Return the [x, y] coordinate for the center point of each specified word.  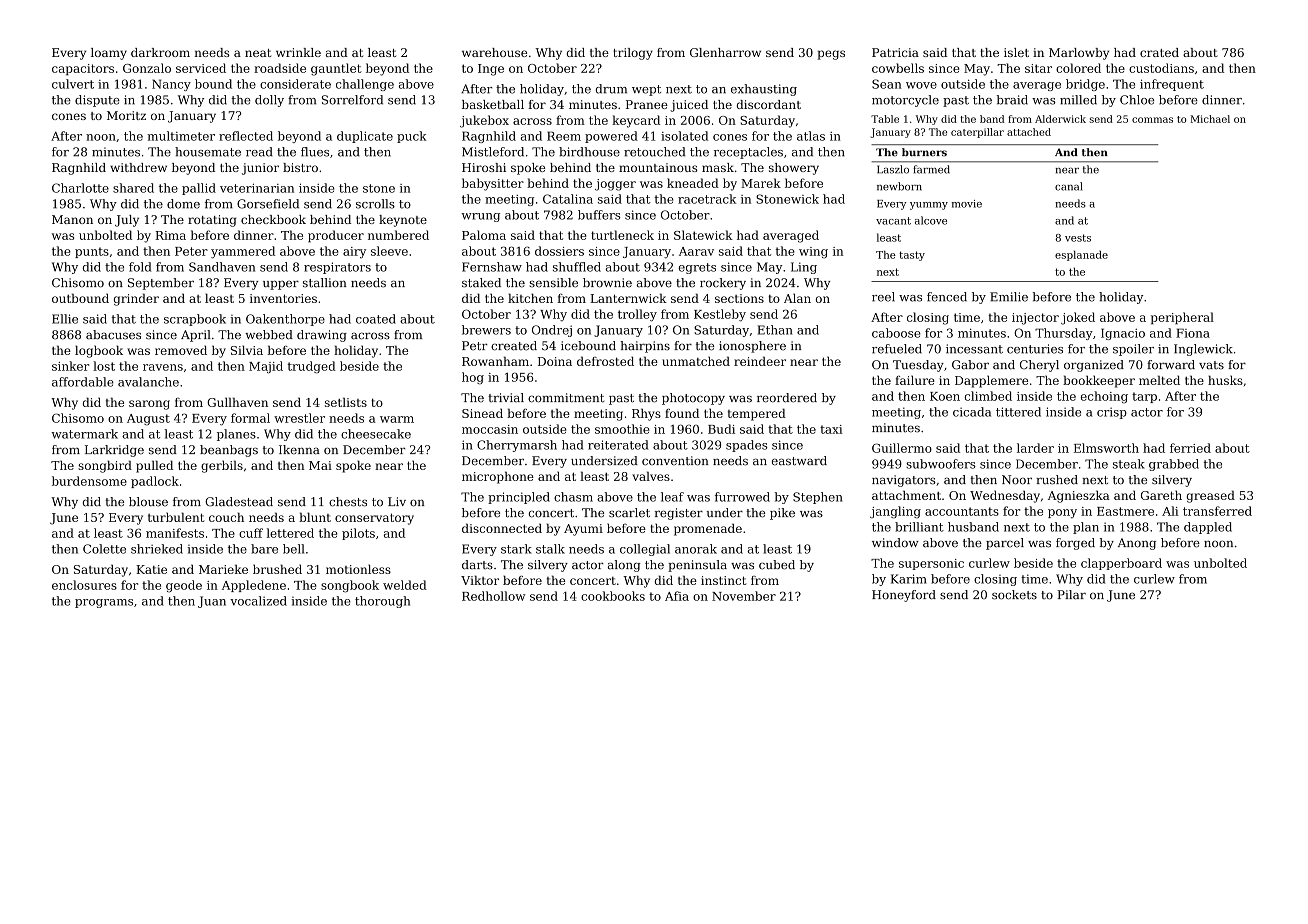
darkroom [160, 52]
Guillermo [902, 448]
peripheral [1182, 318]
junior [260, 169]
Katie [151, 569]
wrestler [299, 418]
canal [1069, 186]
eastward [799, 461]
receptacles [748, 153]
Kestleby [720, 315]
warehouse [494, 52]
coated [376, 319]
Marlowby [1079, 54]
